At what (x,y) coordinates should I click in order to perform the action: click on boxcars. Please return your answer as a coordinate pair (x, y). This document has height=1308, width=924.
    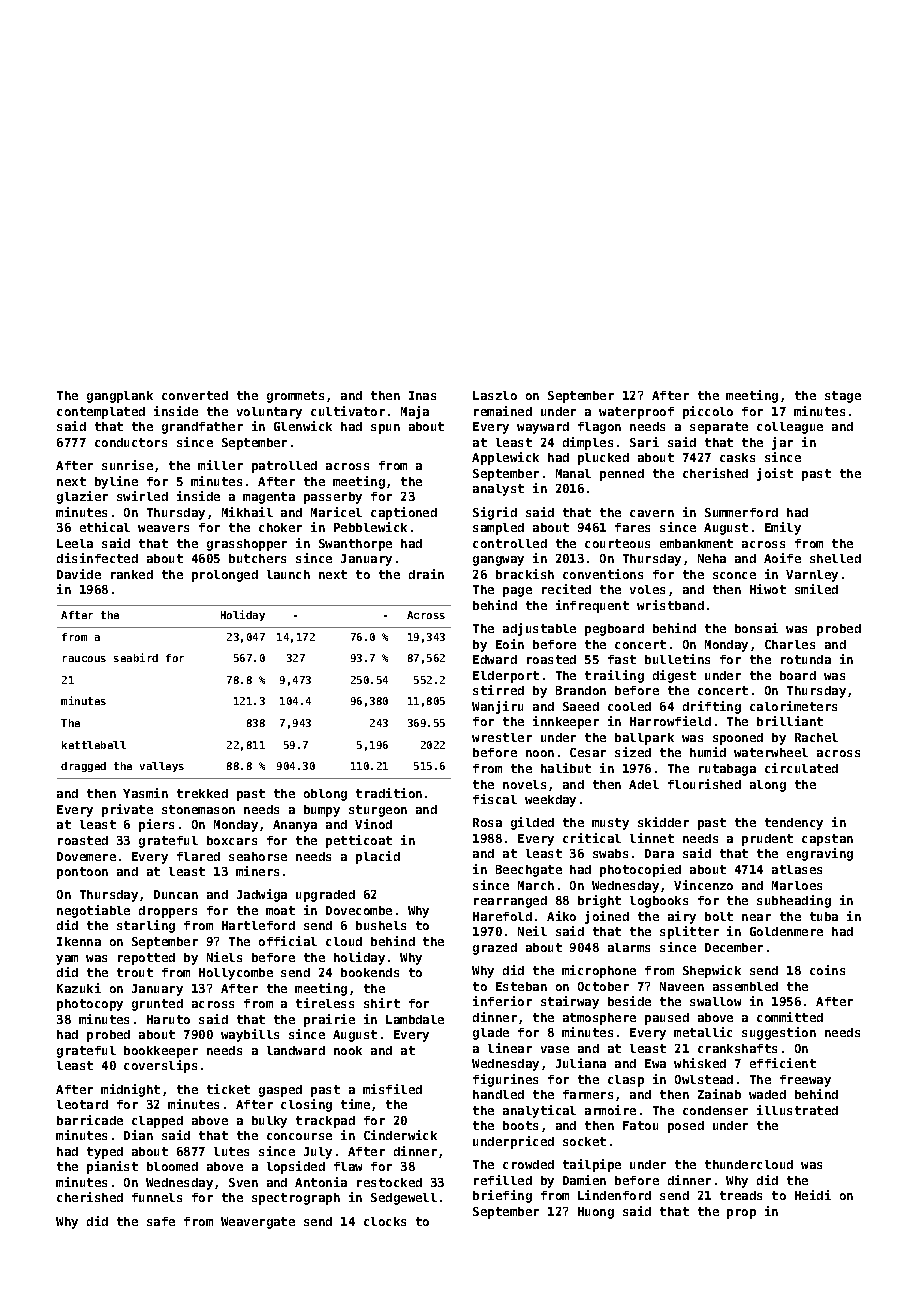
    Looking at the image, I should click on (232, 840).
